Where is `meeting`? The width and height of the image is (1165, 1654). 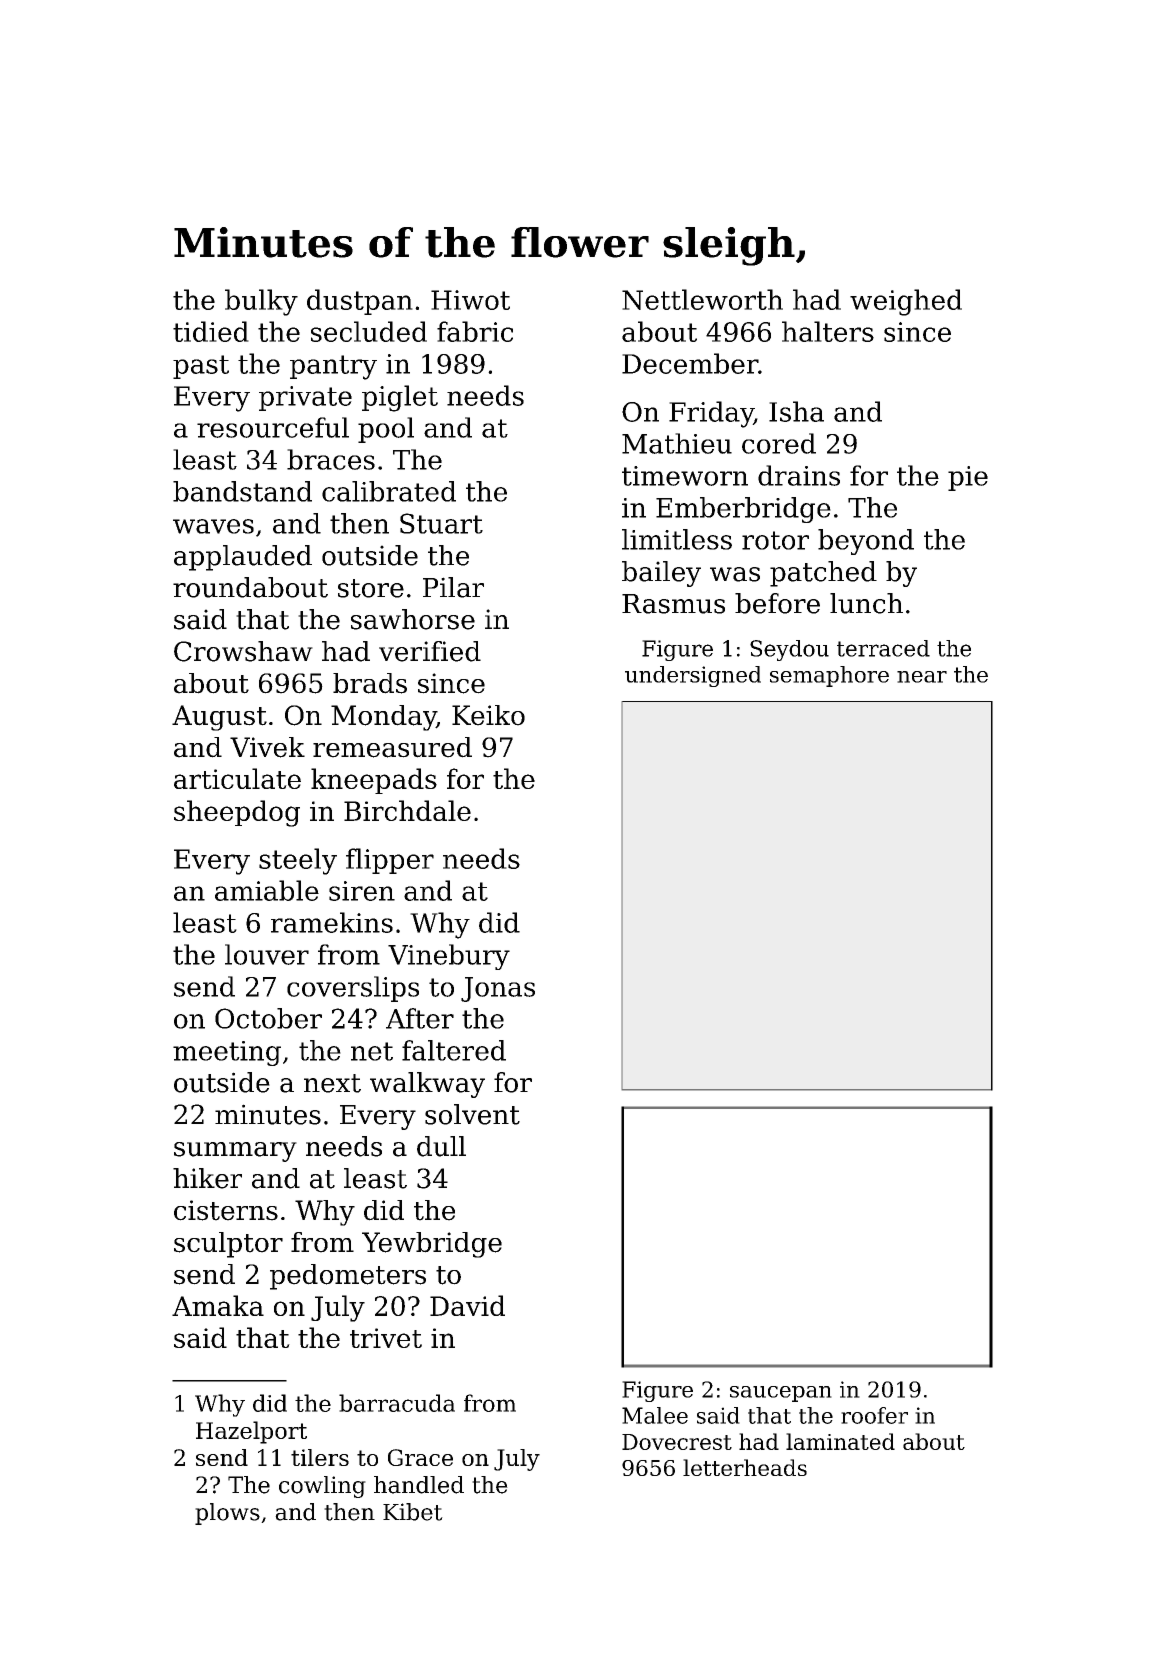
meeting is located at coordinates (227, 1053).
